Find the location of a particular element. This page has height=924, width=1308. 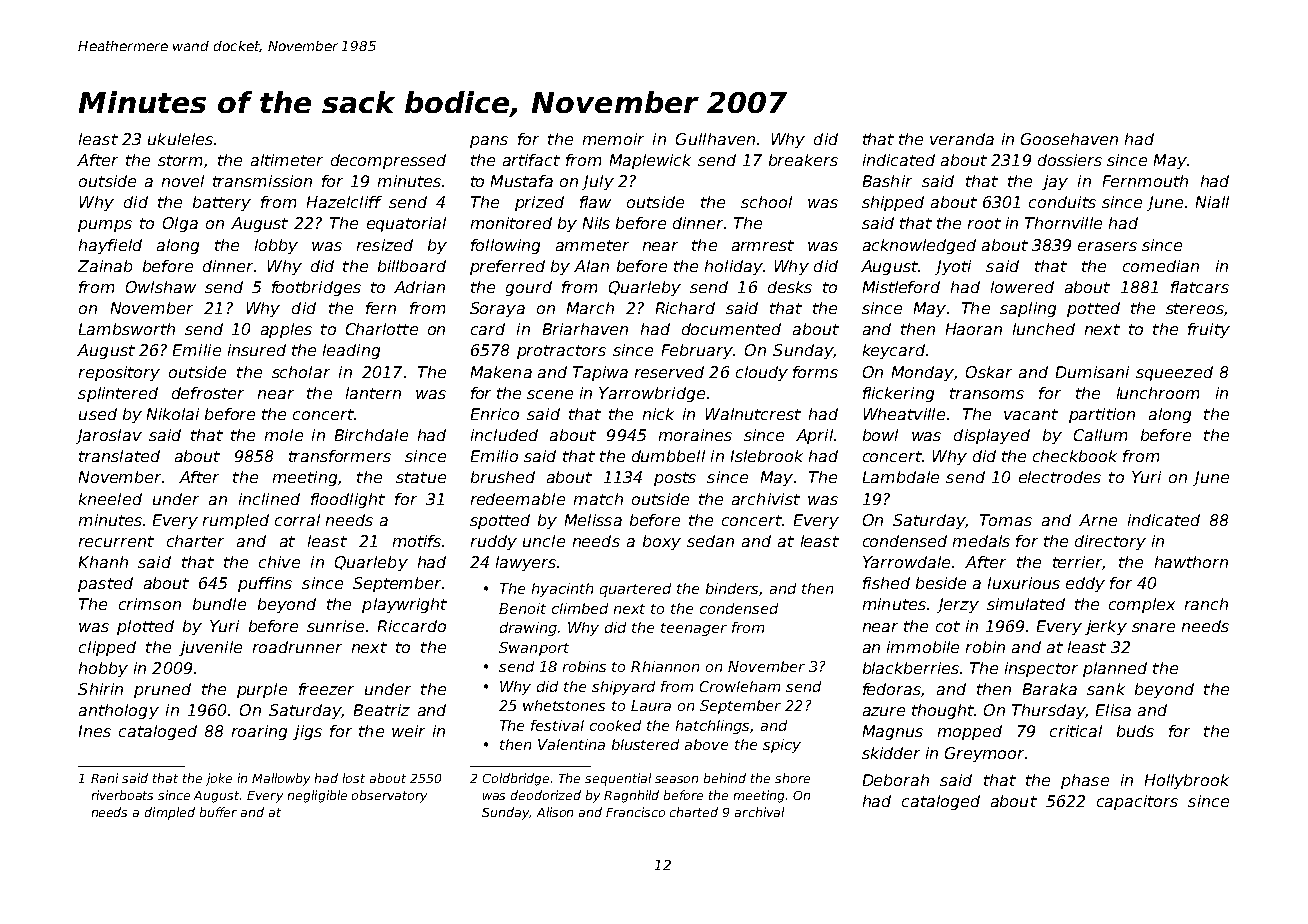

sedan is located at coordinates (710, 541).
